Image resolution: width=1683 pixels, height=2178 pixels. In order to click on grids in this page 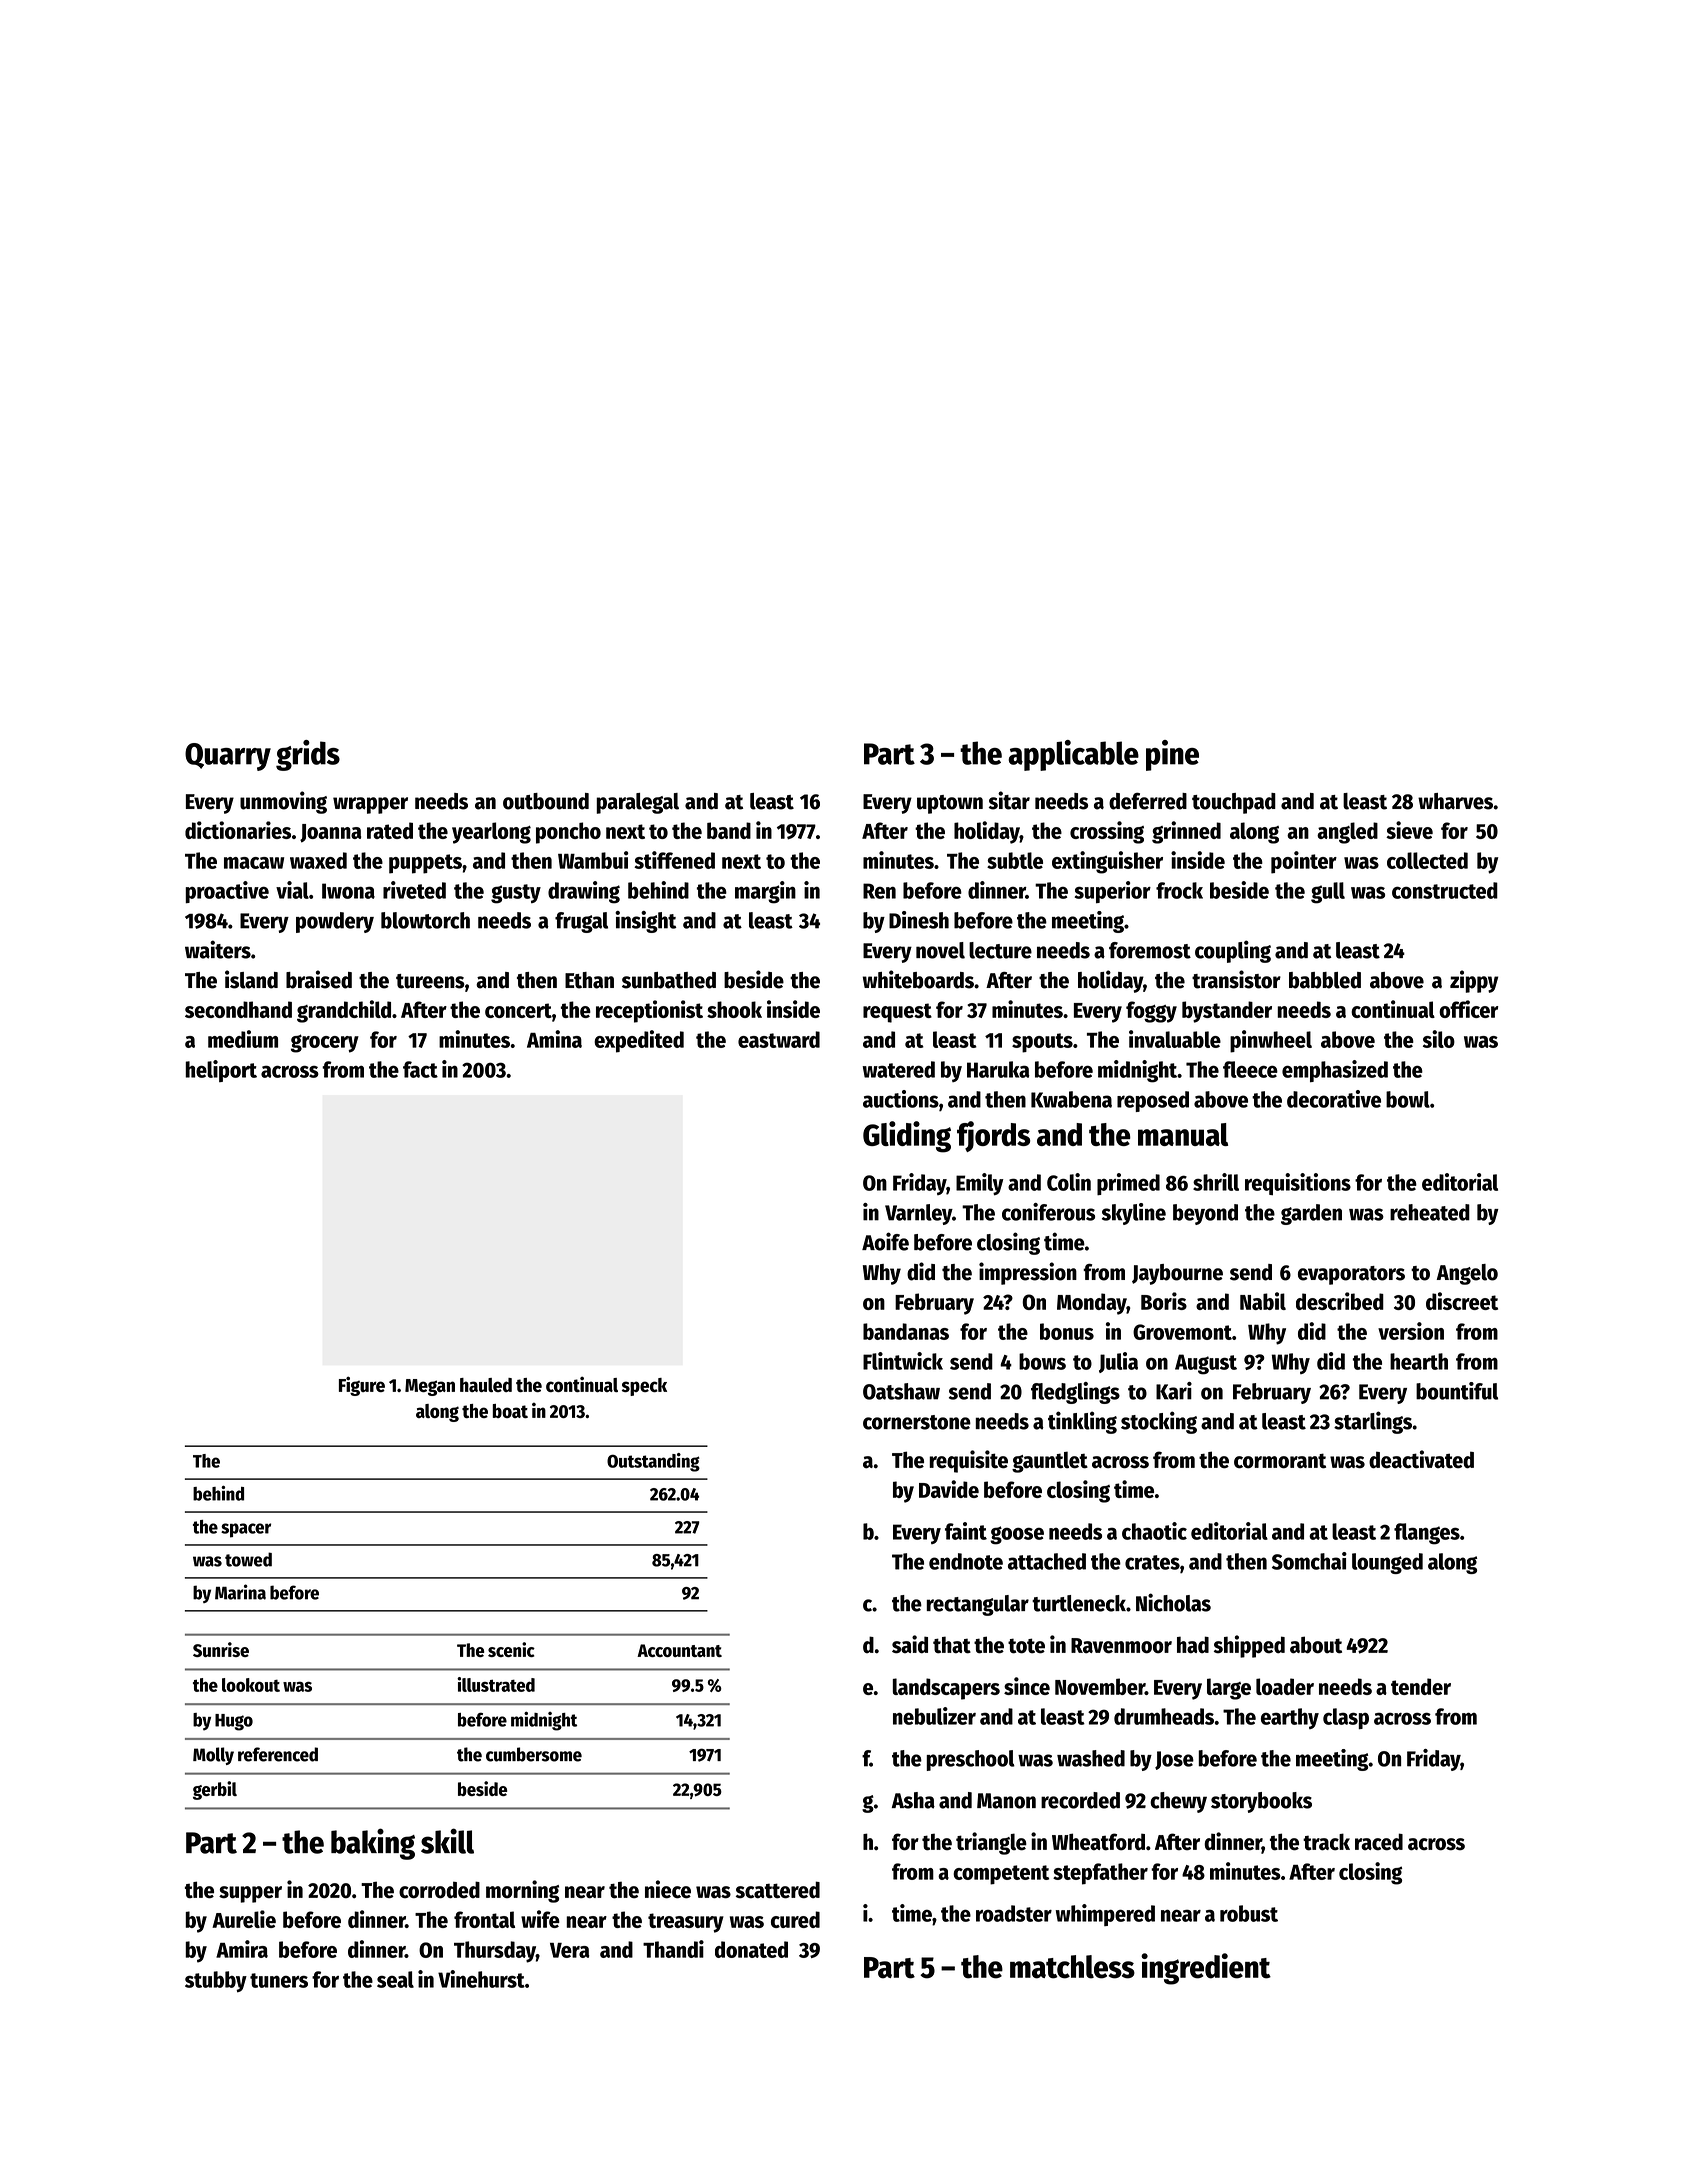, I will do `click(308, 755)`.
